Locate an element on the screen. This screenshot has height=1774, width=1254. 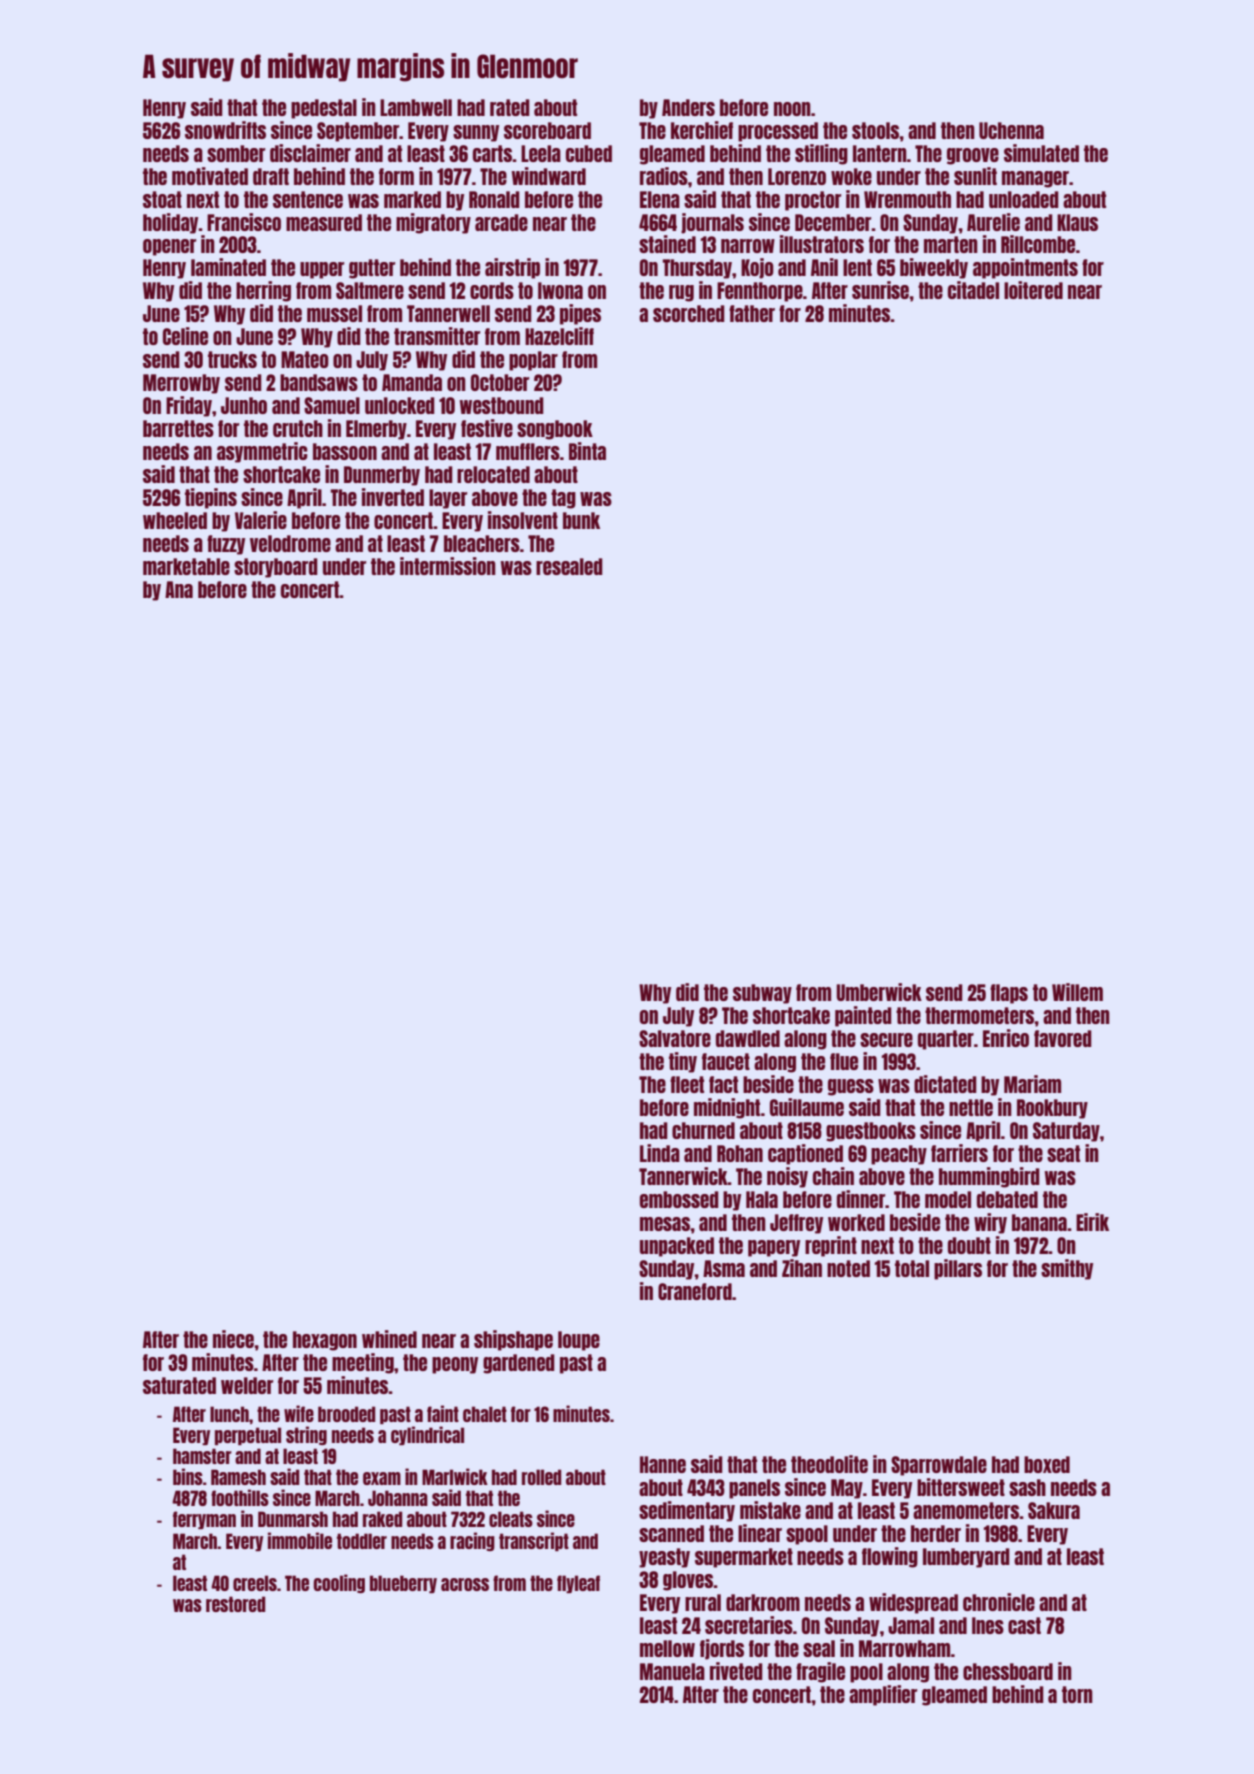
smithy is located at coordinates (1067, 1269).
